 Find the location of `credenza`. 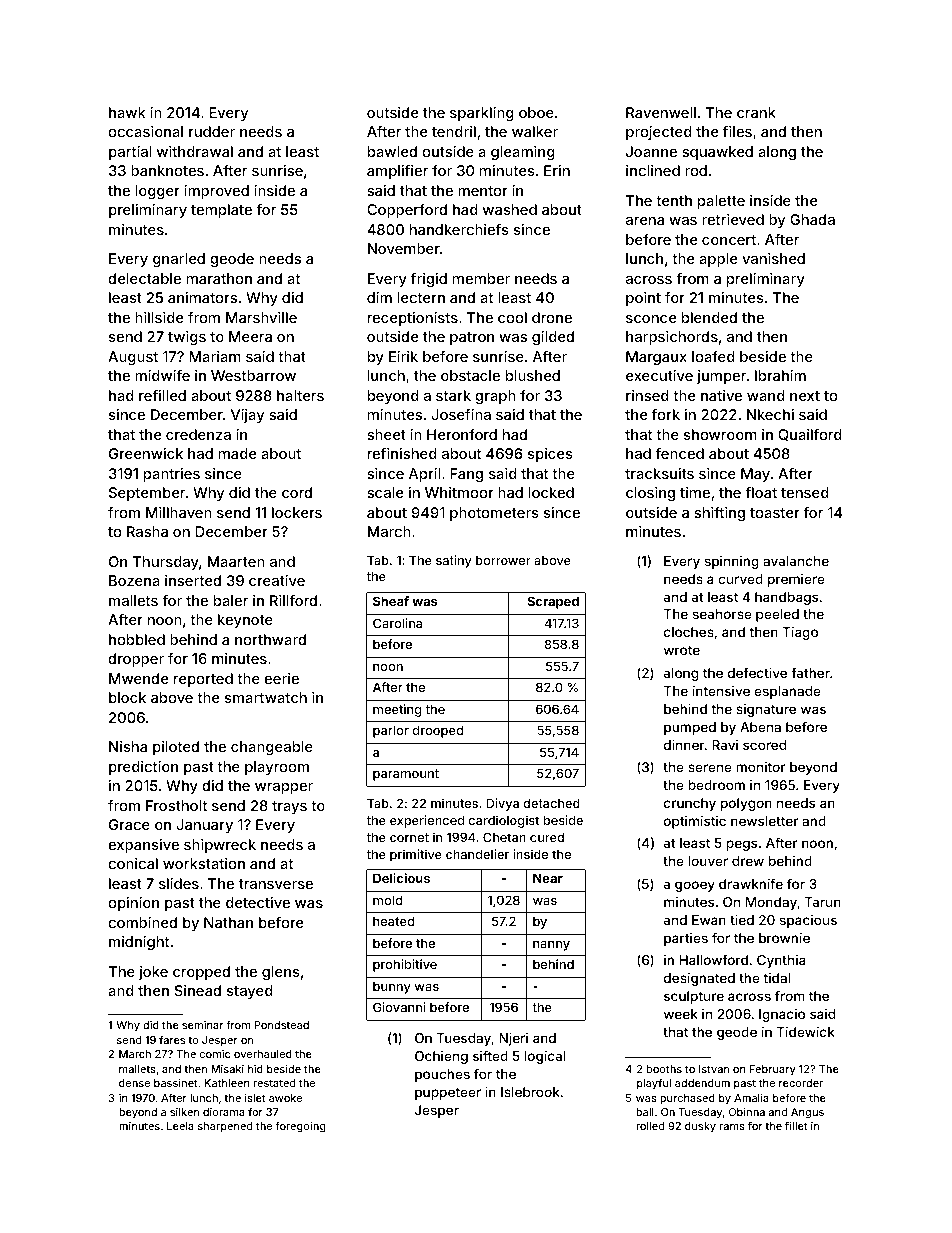

credenza is located at coordinates (198, 434).
